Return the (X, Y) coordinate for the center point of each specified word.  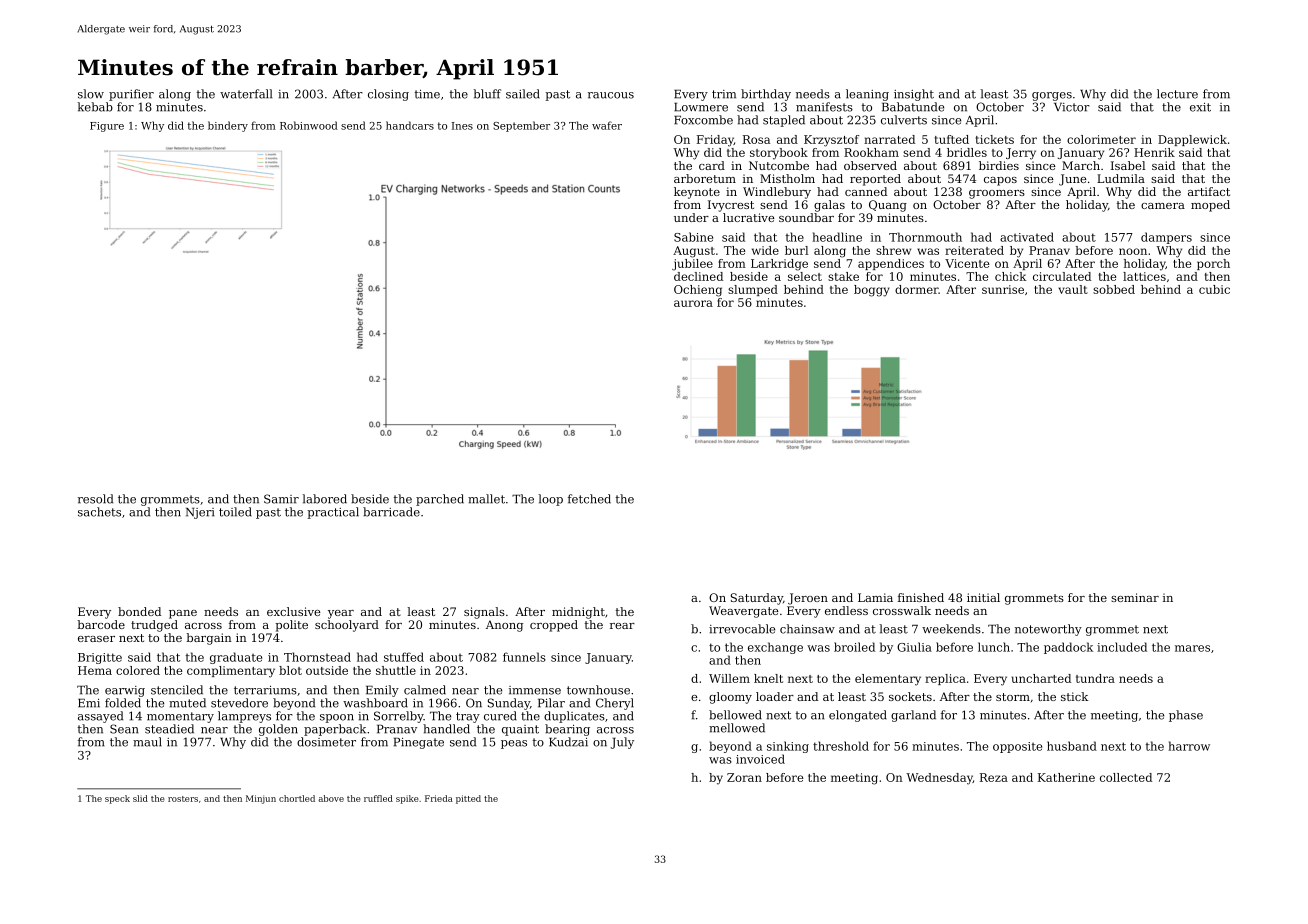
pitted (468, 799)
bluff (487, 94)
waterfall (246, 94)
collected (1126, 777)
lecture (1177, 94)
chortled (297, 798)
